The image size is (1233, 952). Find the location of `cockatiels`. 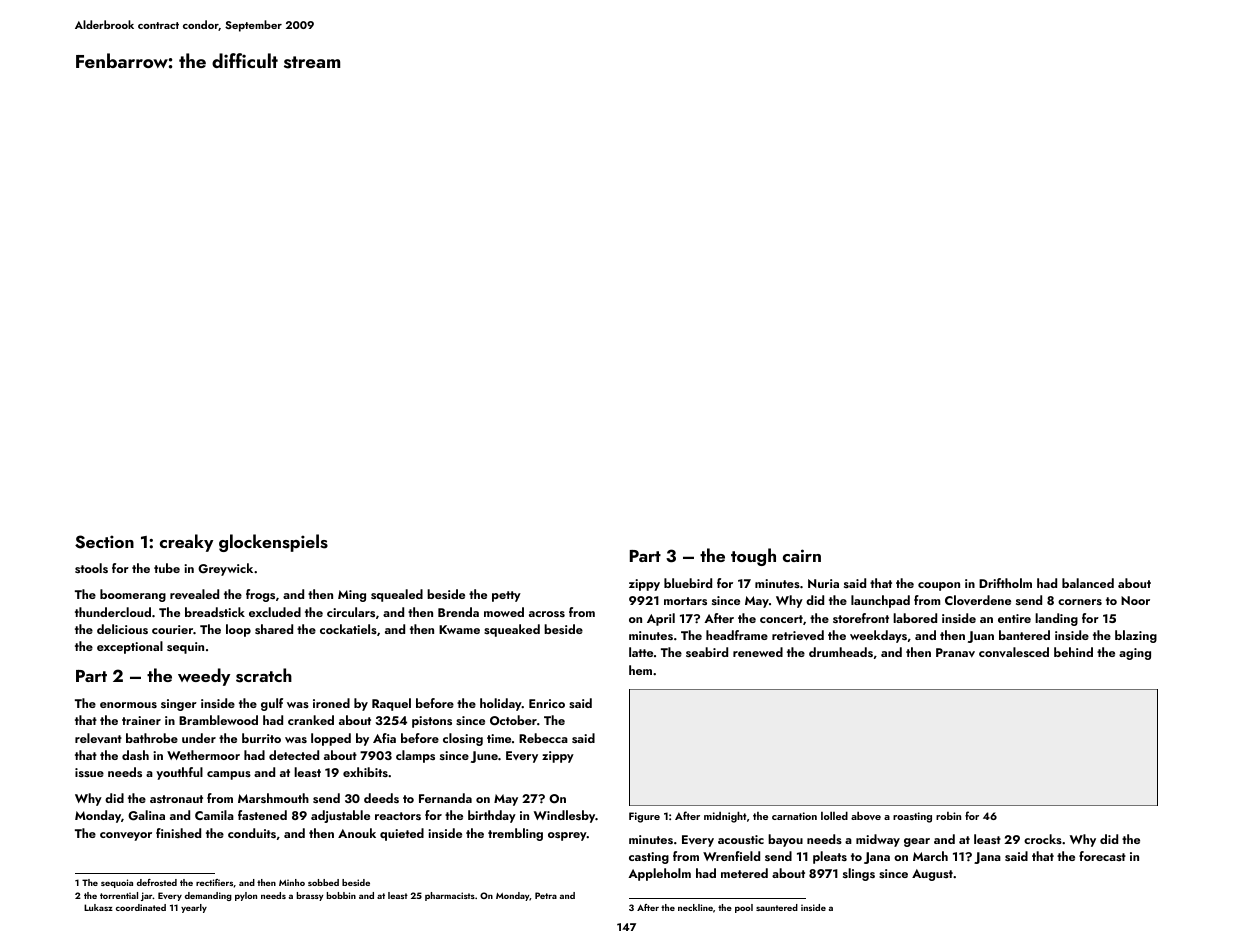

cockatiels is located at coordinates (348, 629).
